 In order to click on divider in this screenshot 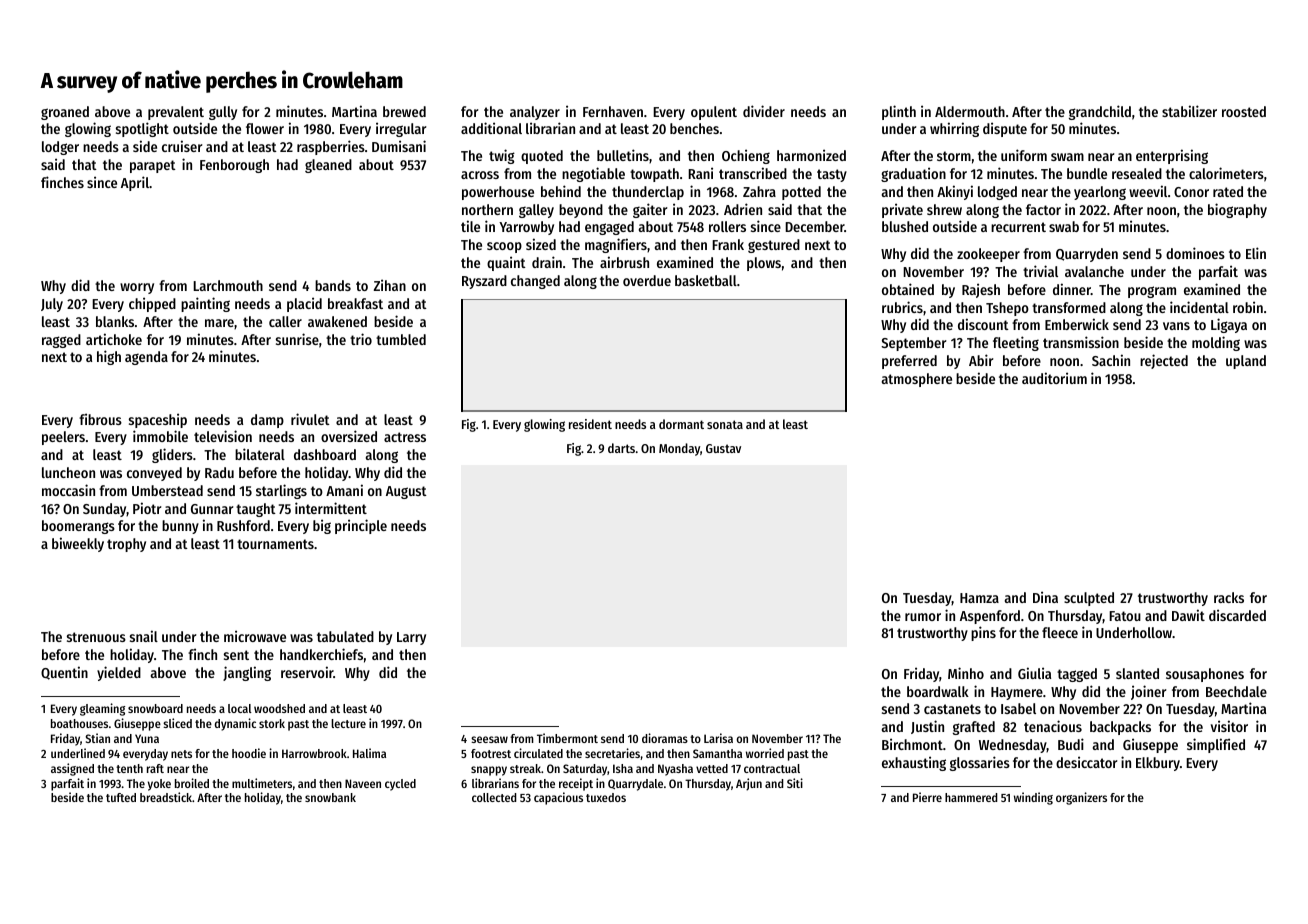, I will do `click(764, 111)`.
